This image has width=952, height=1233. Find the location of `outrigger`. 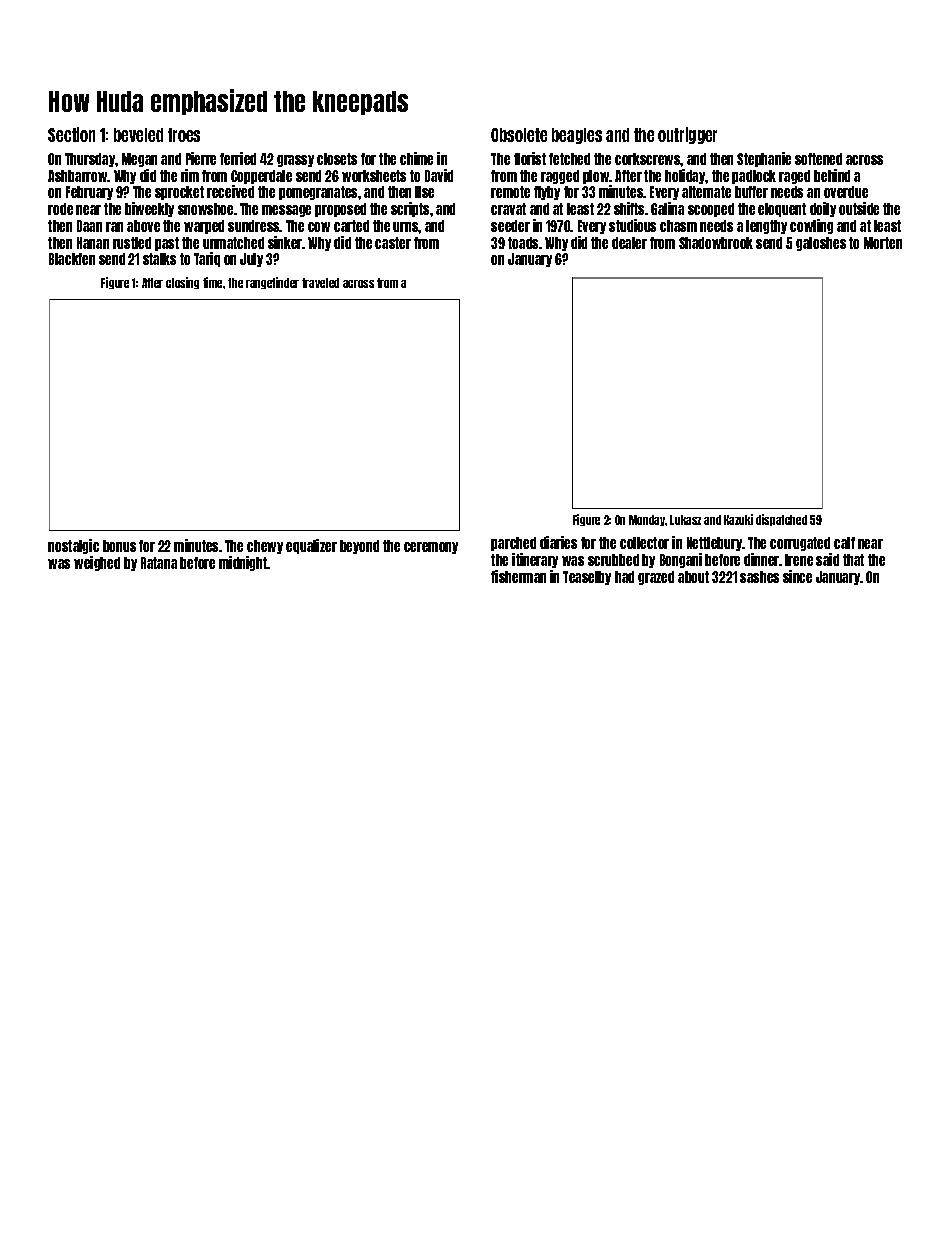

outrigger is located at coordinates (687, 135).
